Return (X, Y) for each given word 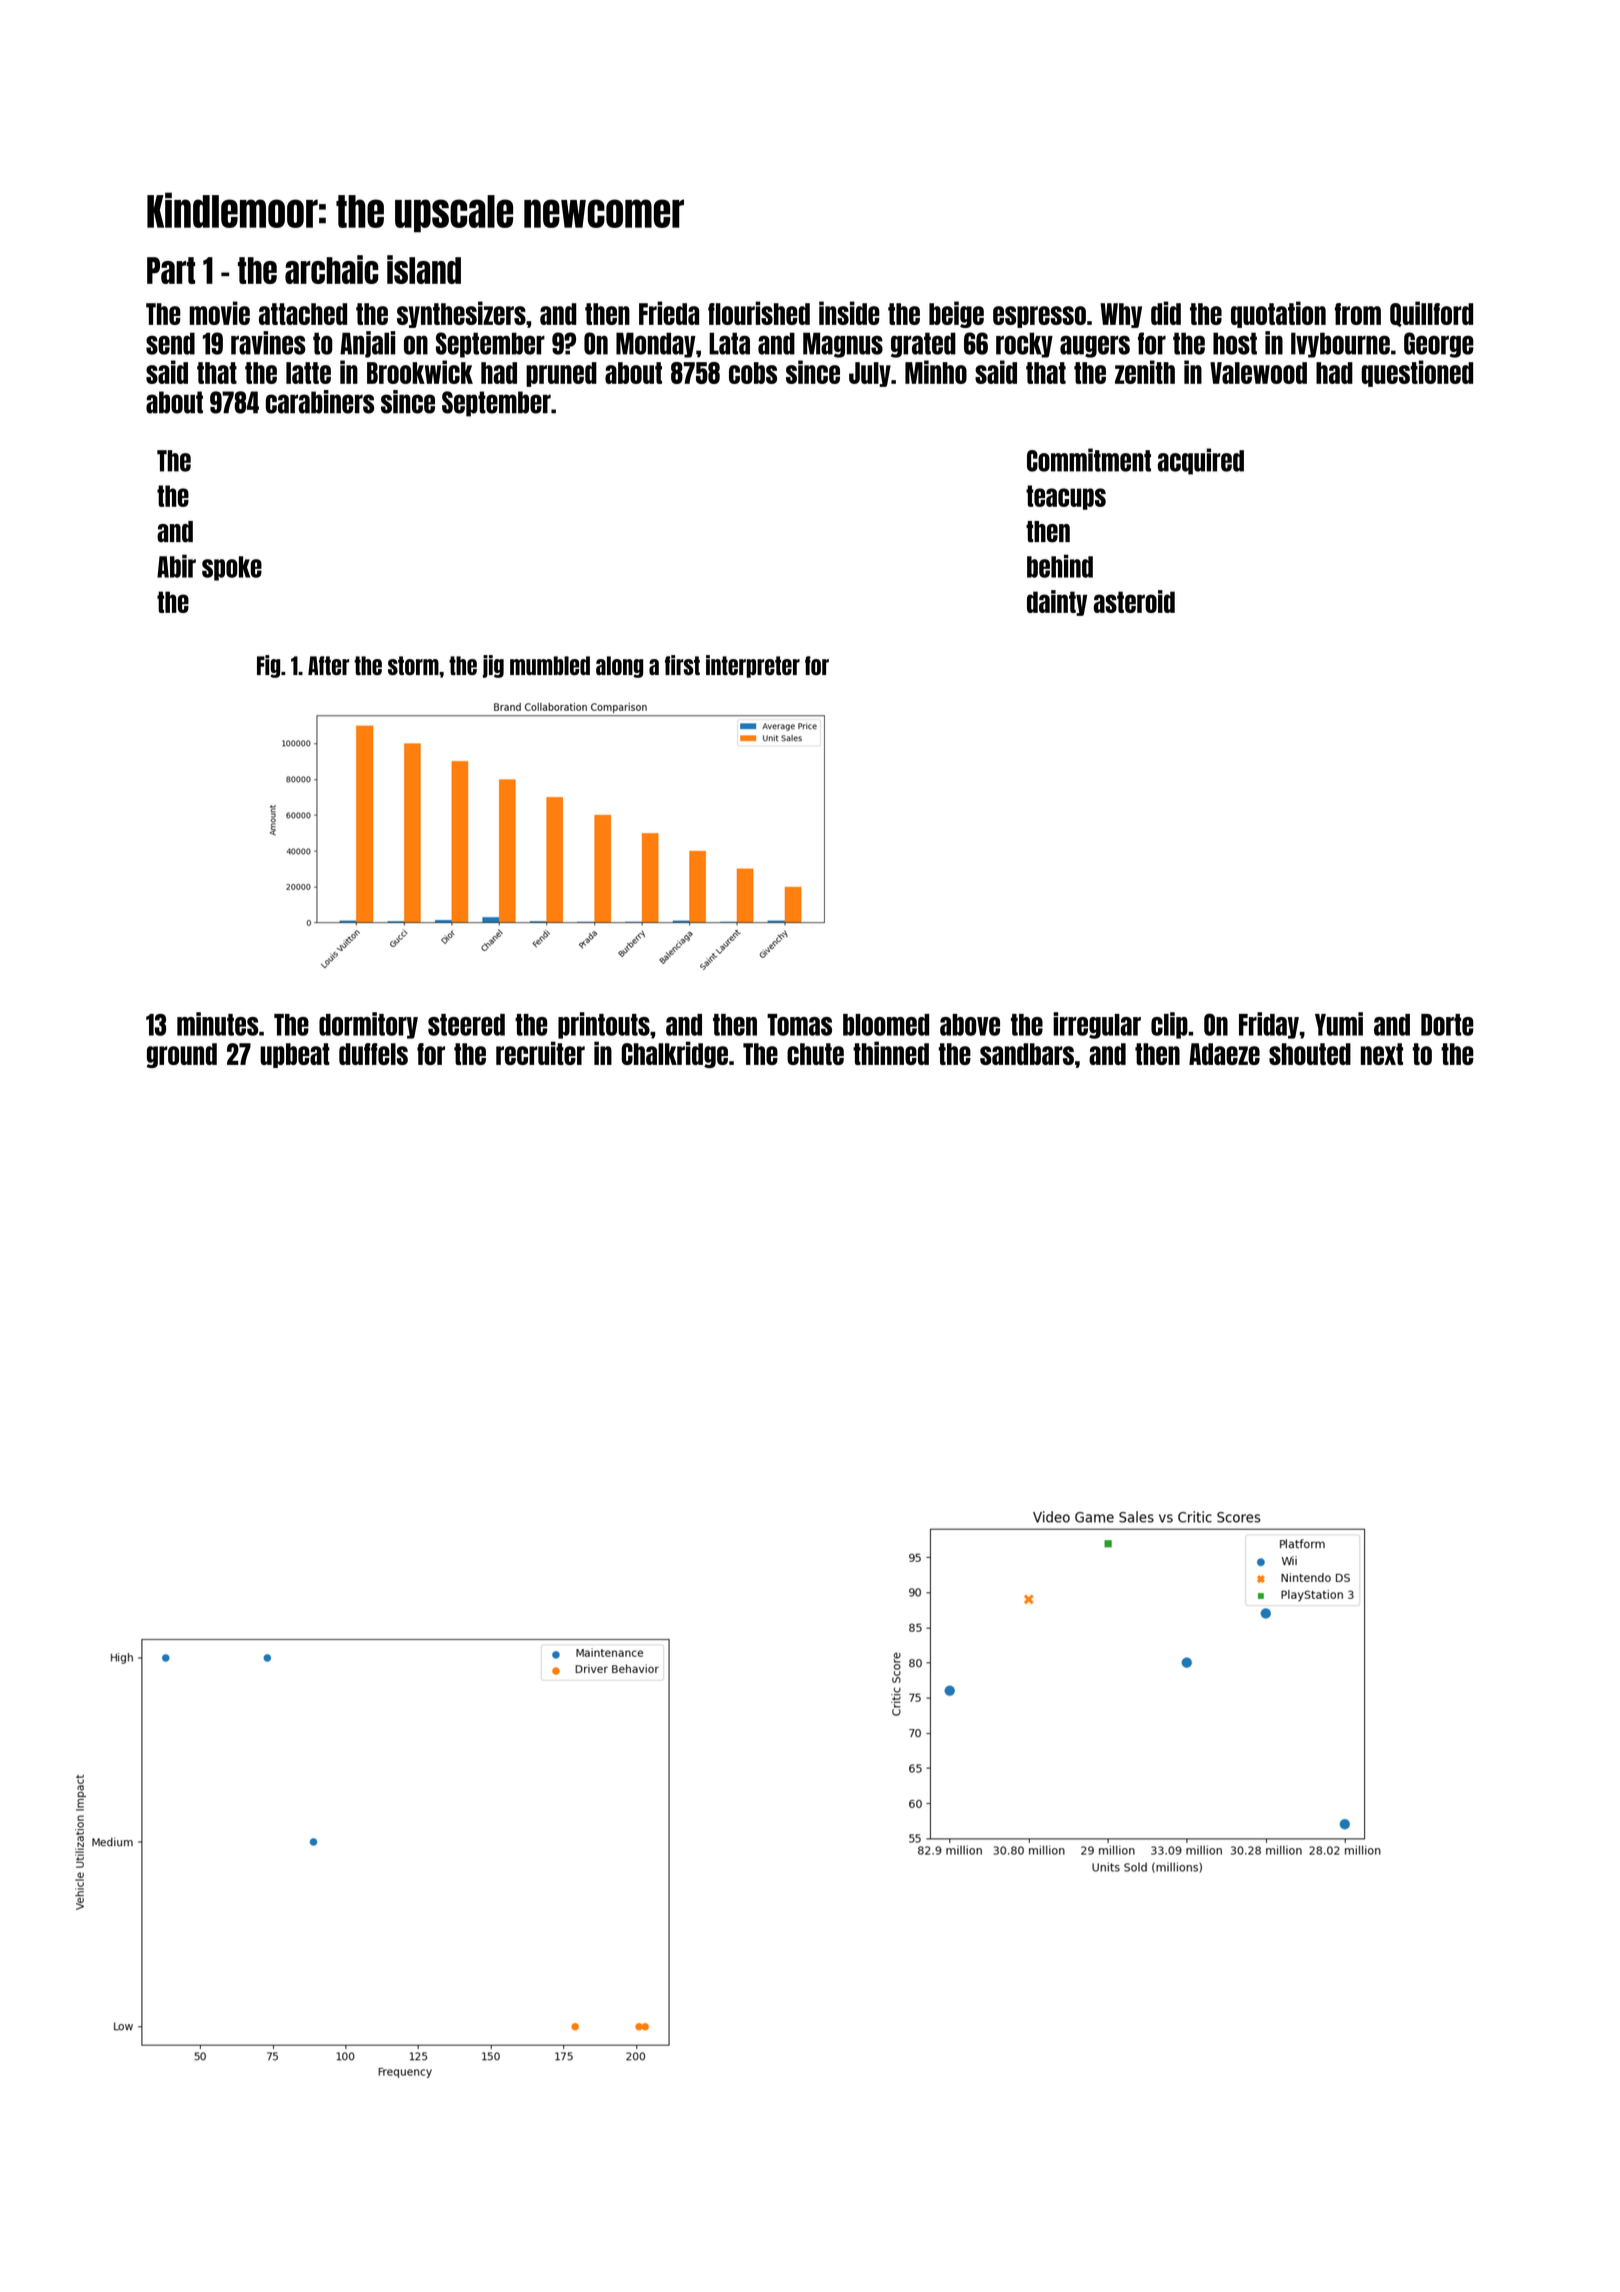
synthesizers (461, 314)
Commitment (1089, 460)
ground (182, 1055)
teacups (1066, 497)
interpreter (753, 666)
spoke (232, 568)
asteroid (1134, 601)
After (328, 665)
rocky (1024, 345)
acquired (1201, 461)
